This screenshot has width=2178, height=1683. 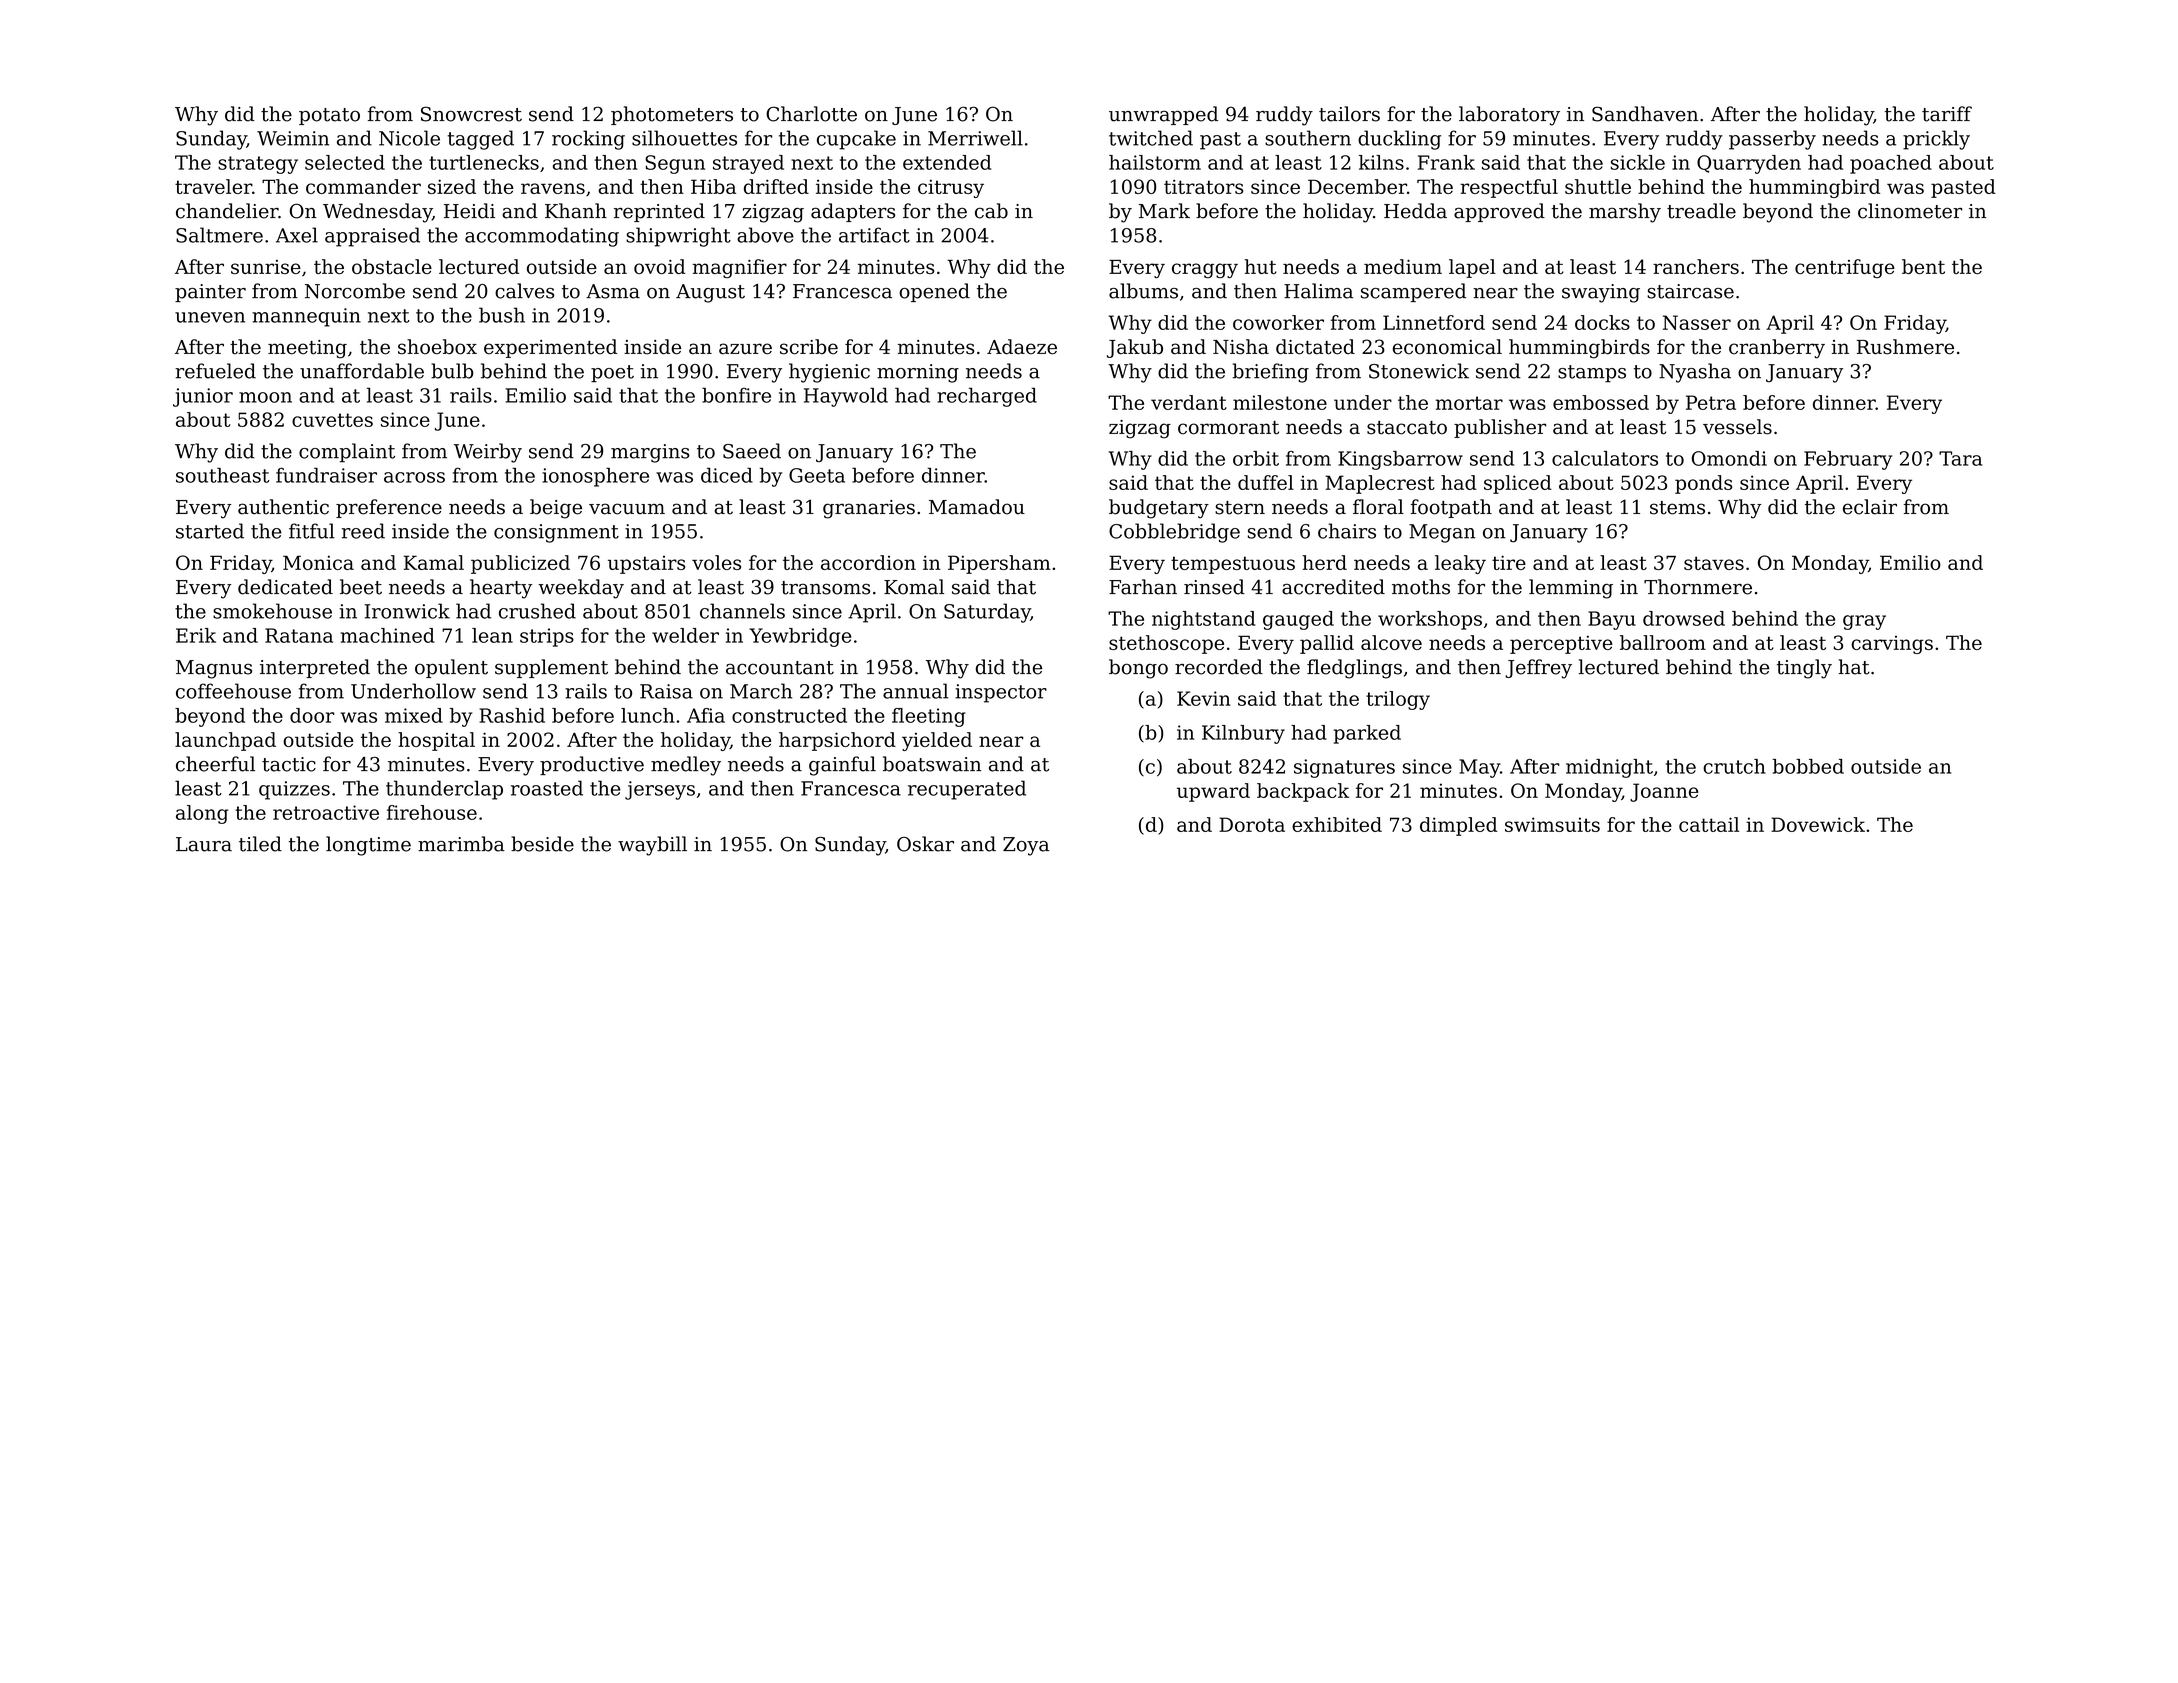 What do you see at coordinates (1163, 115) in the screenshot?
I see `unwrapped` at bounding box center [1163, 115].
